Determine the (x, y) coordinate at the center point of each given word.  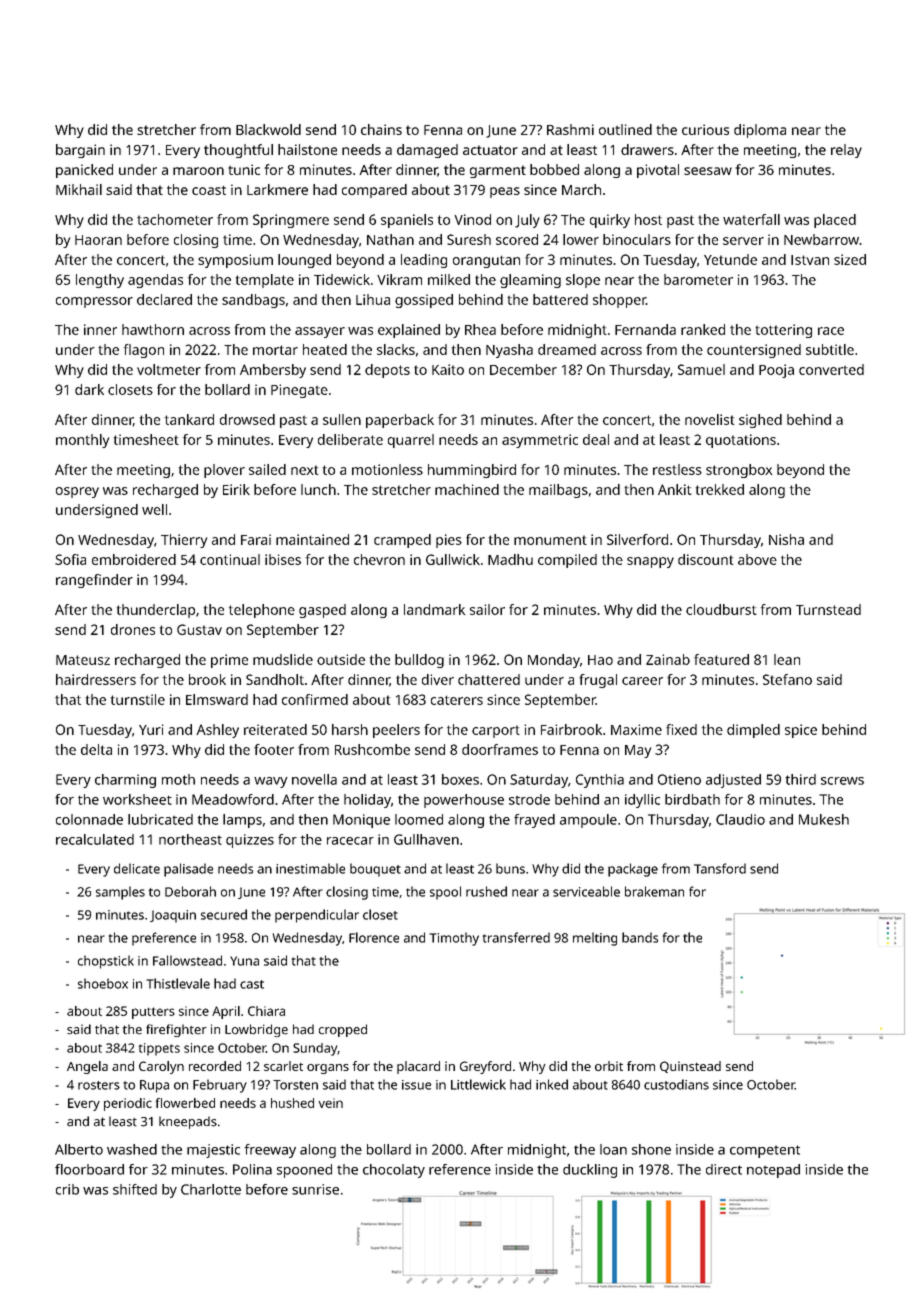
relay (846, 151)
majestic (213, 1151)
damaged (427, 151)
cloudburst (721, 609)
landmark (434, 609)
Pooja (776, 371)
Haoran (98, 240)
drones (133, 629)
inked (552, 1084)
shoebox (103, 983)
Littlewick (478, 1084)
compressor (94, 302)
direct (724, 1169)
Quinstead (690, 1067)
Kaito (448, 369)
